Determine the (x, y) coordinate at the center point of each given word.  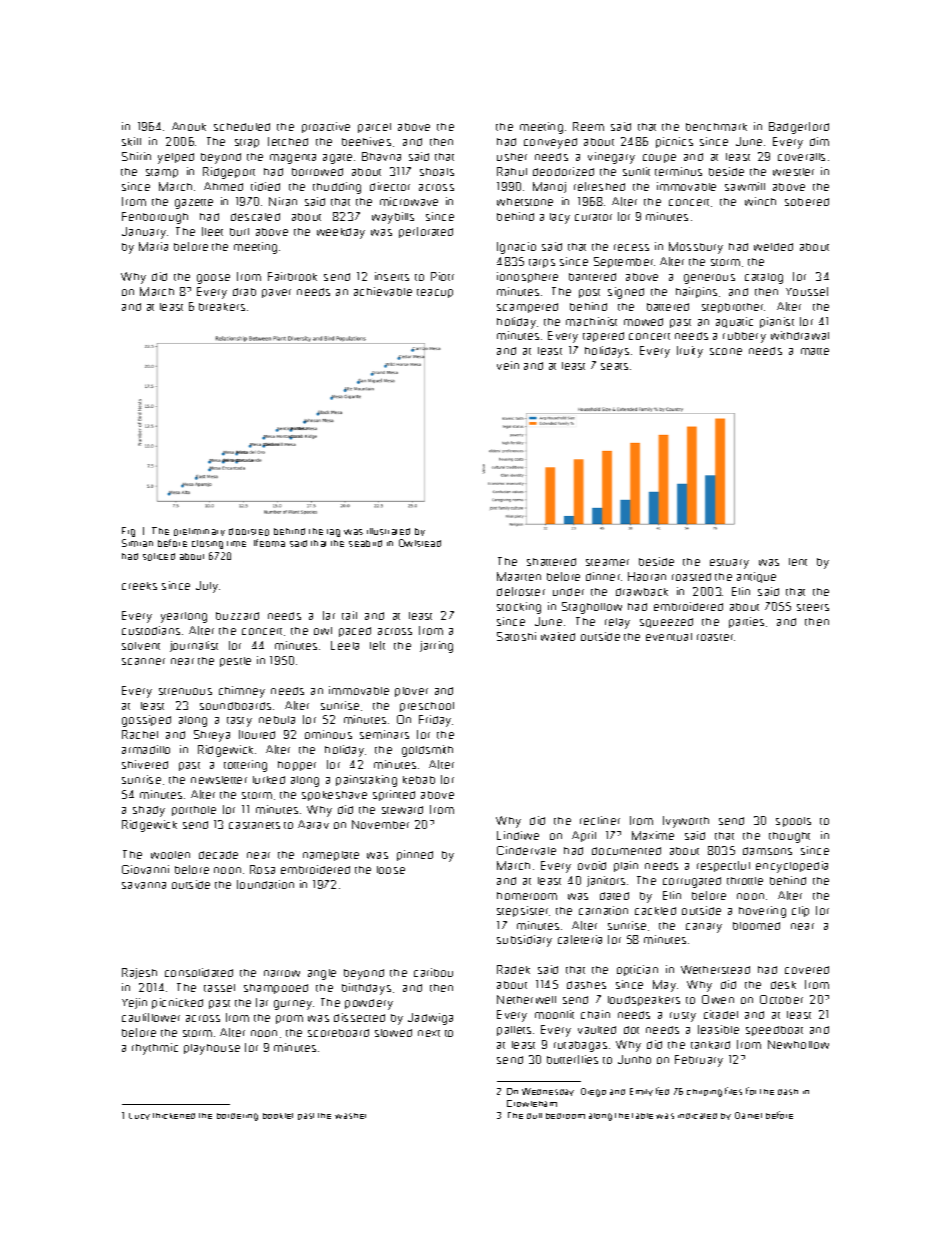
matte (815, 351)
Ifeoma (269, 543)
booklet (278, 1116)
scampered (527, 308)
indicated (697, 1116)
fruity (690, 352)
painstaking (366, 781)
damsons (767, 851)
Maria (153, 246)
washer (350, 1116)
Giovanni (145, 869)
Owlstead (420, 543)
